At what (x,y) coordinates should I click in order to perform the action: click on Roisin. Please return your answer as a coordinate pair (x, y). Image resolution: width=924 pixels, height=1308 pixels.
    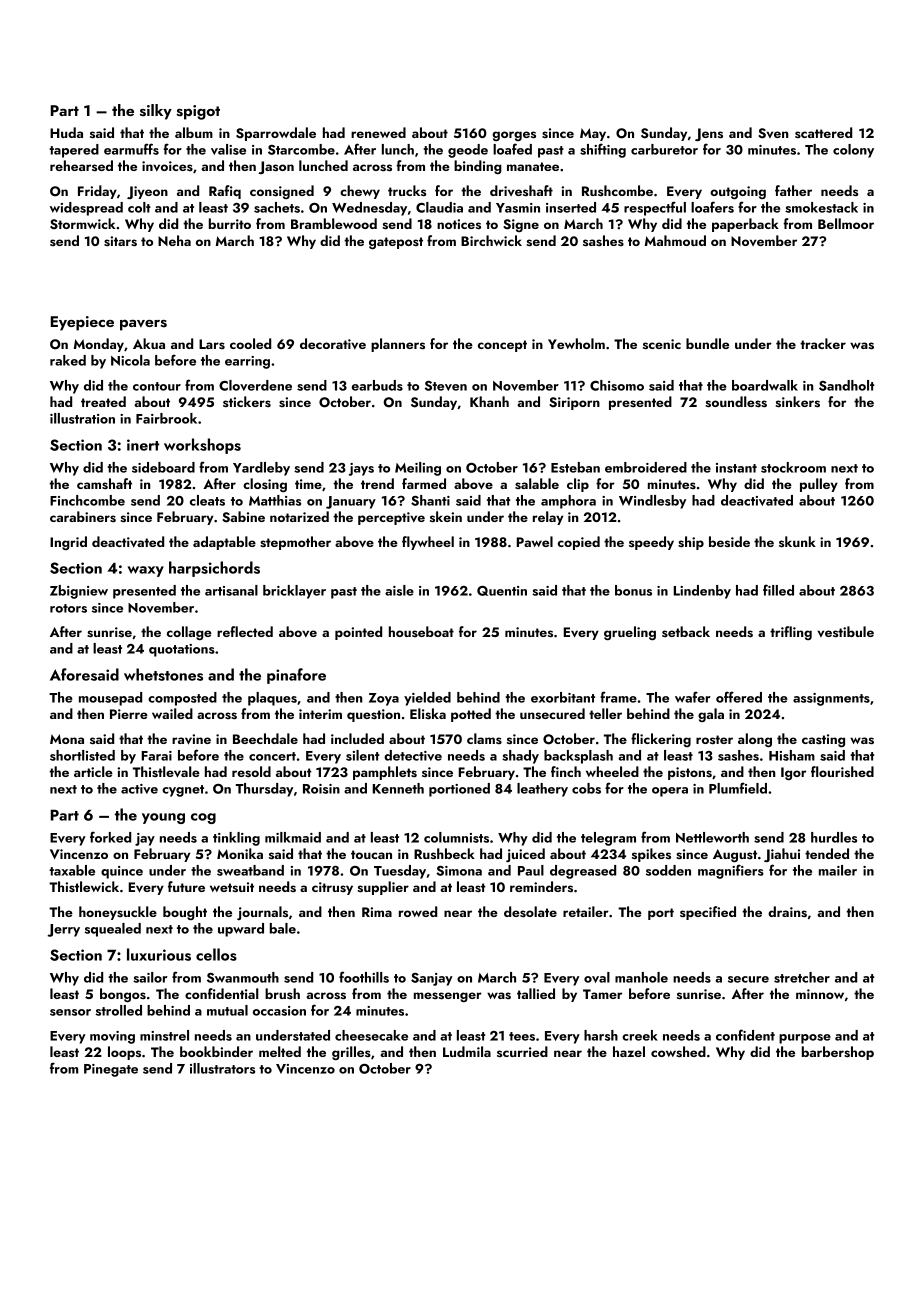
    Looking at the image, I should click on (321, 789).
